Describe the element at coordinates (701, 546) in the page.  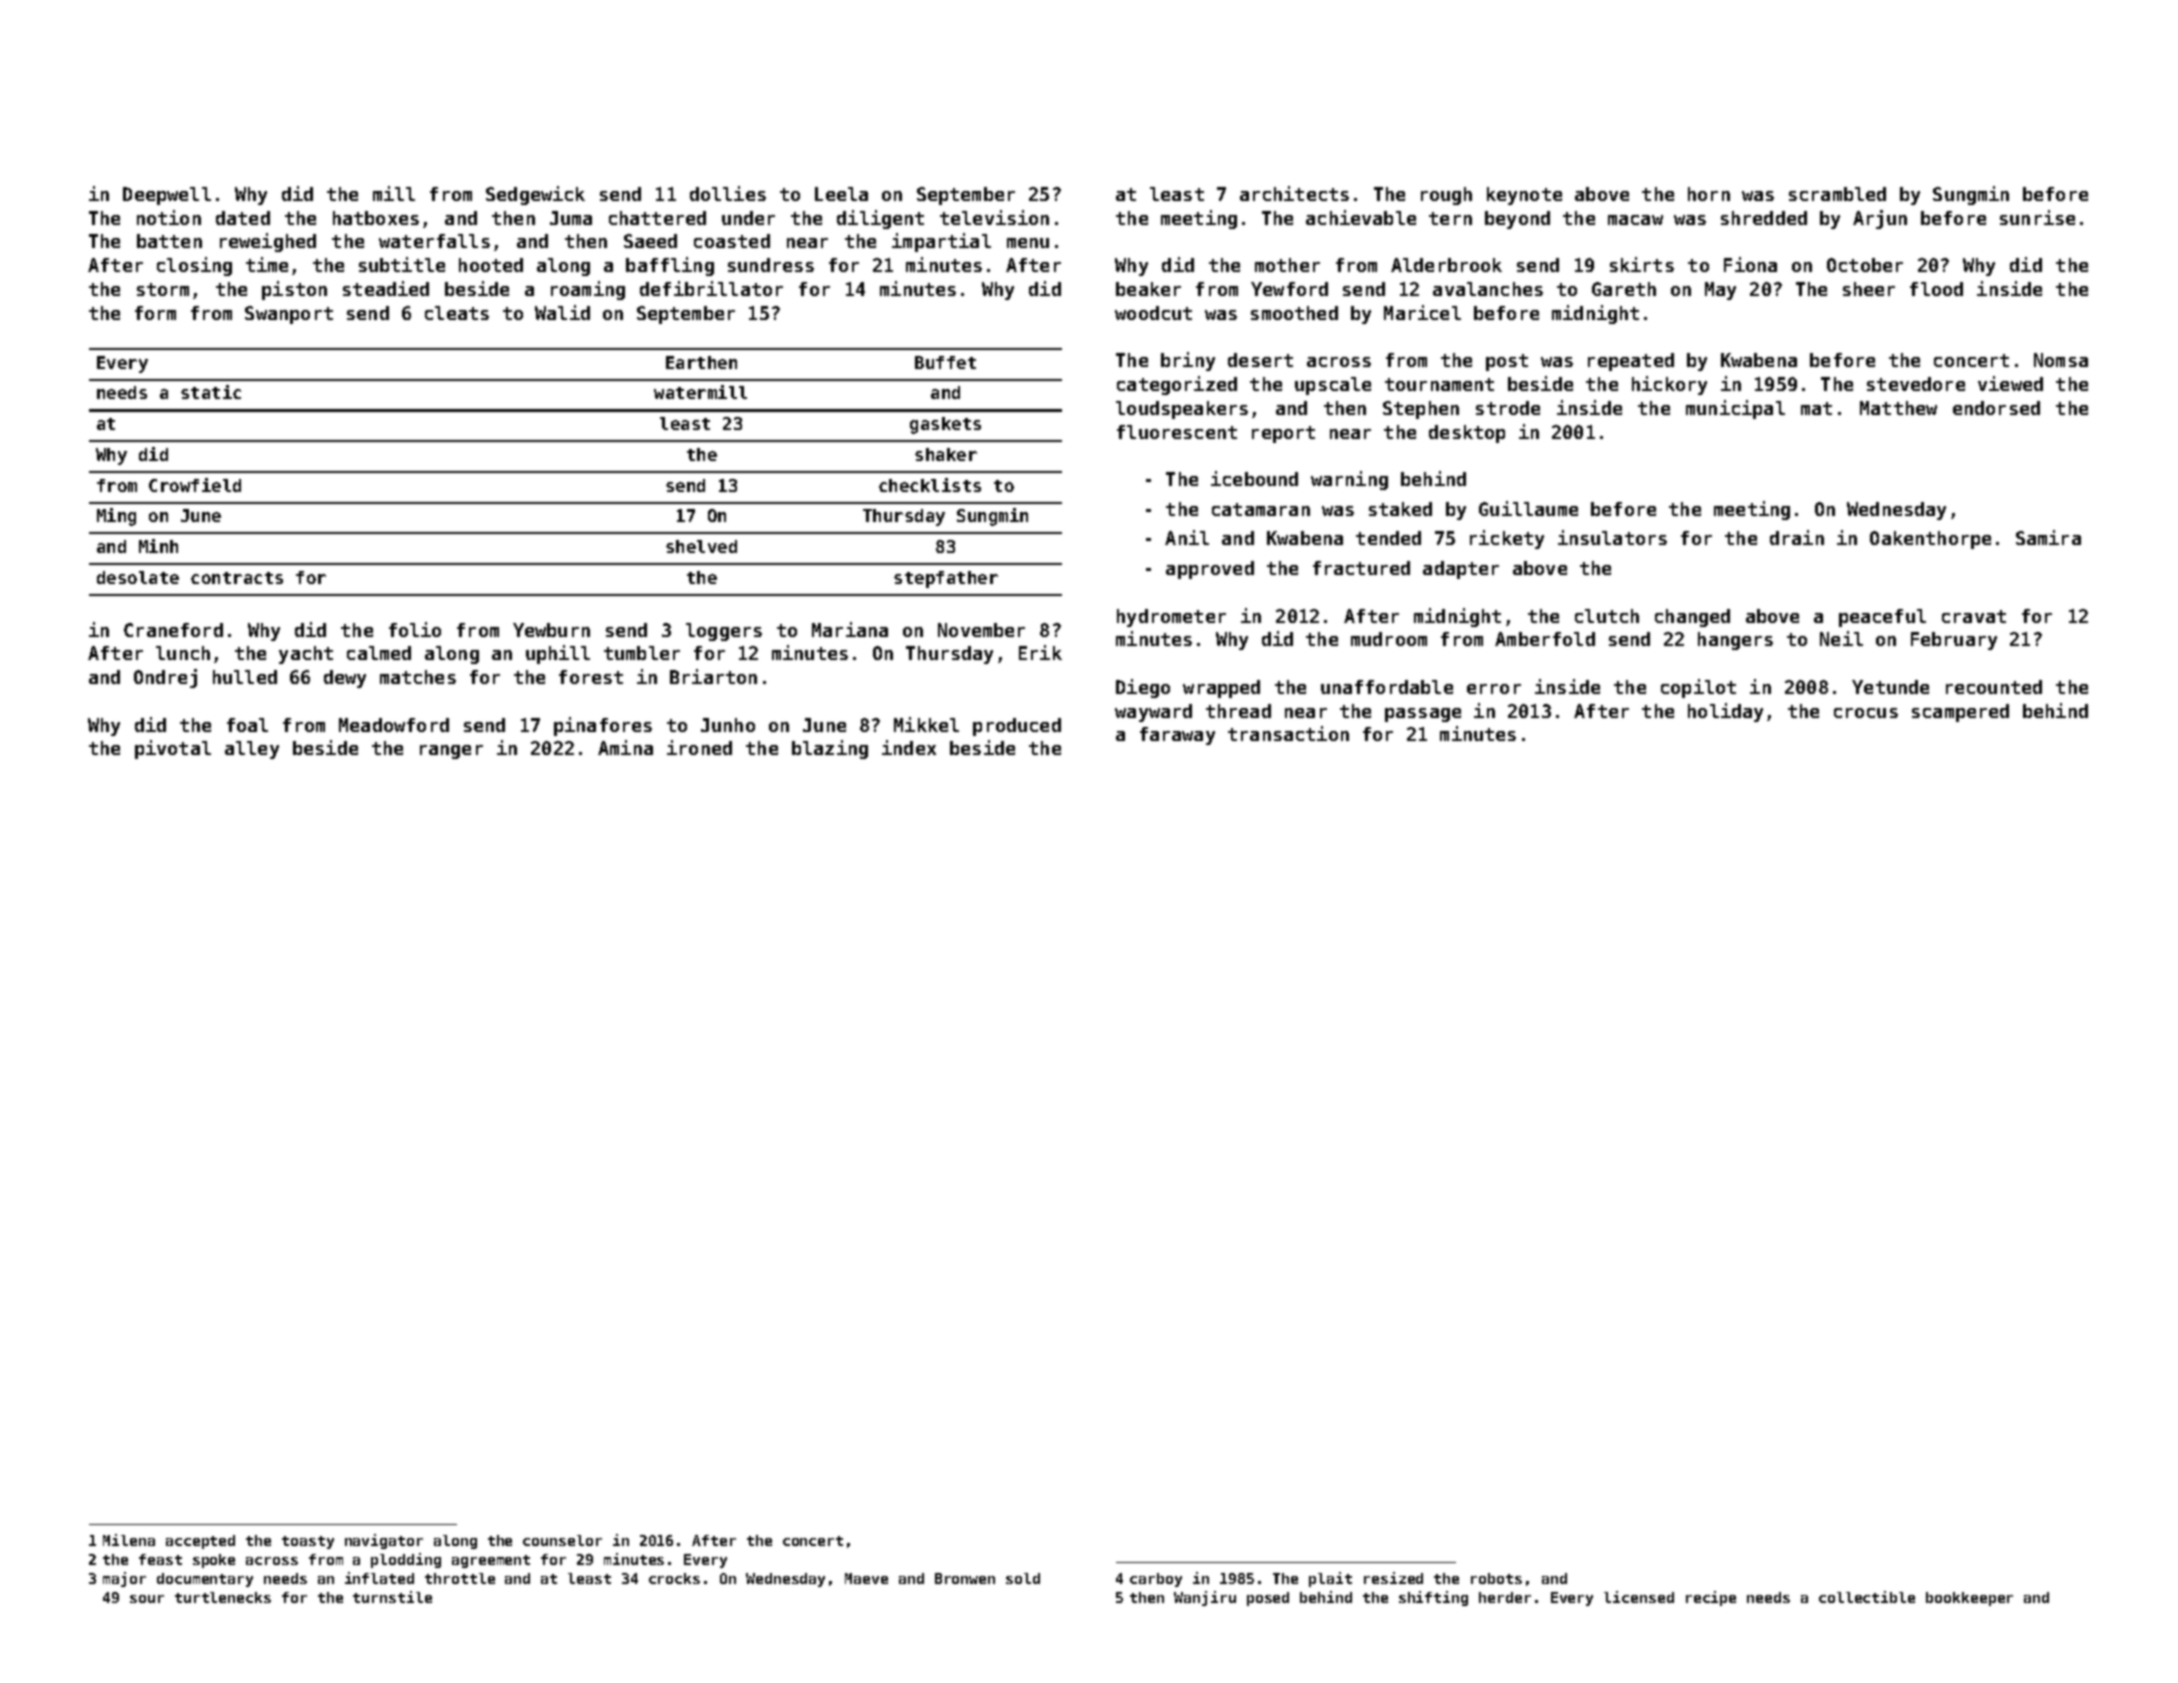
I see `shelved` at that location.
